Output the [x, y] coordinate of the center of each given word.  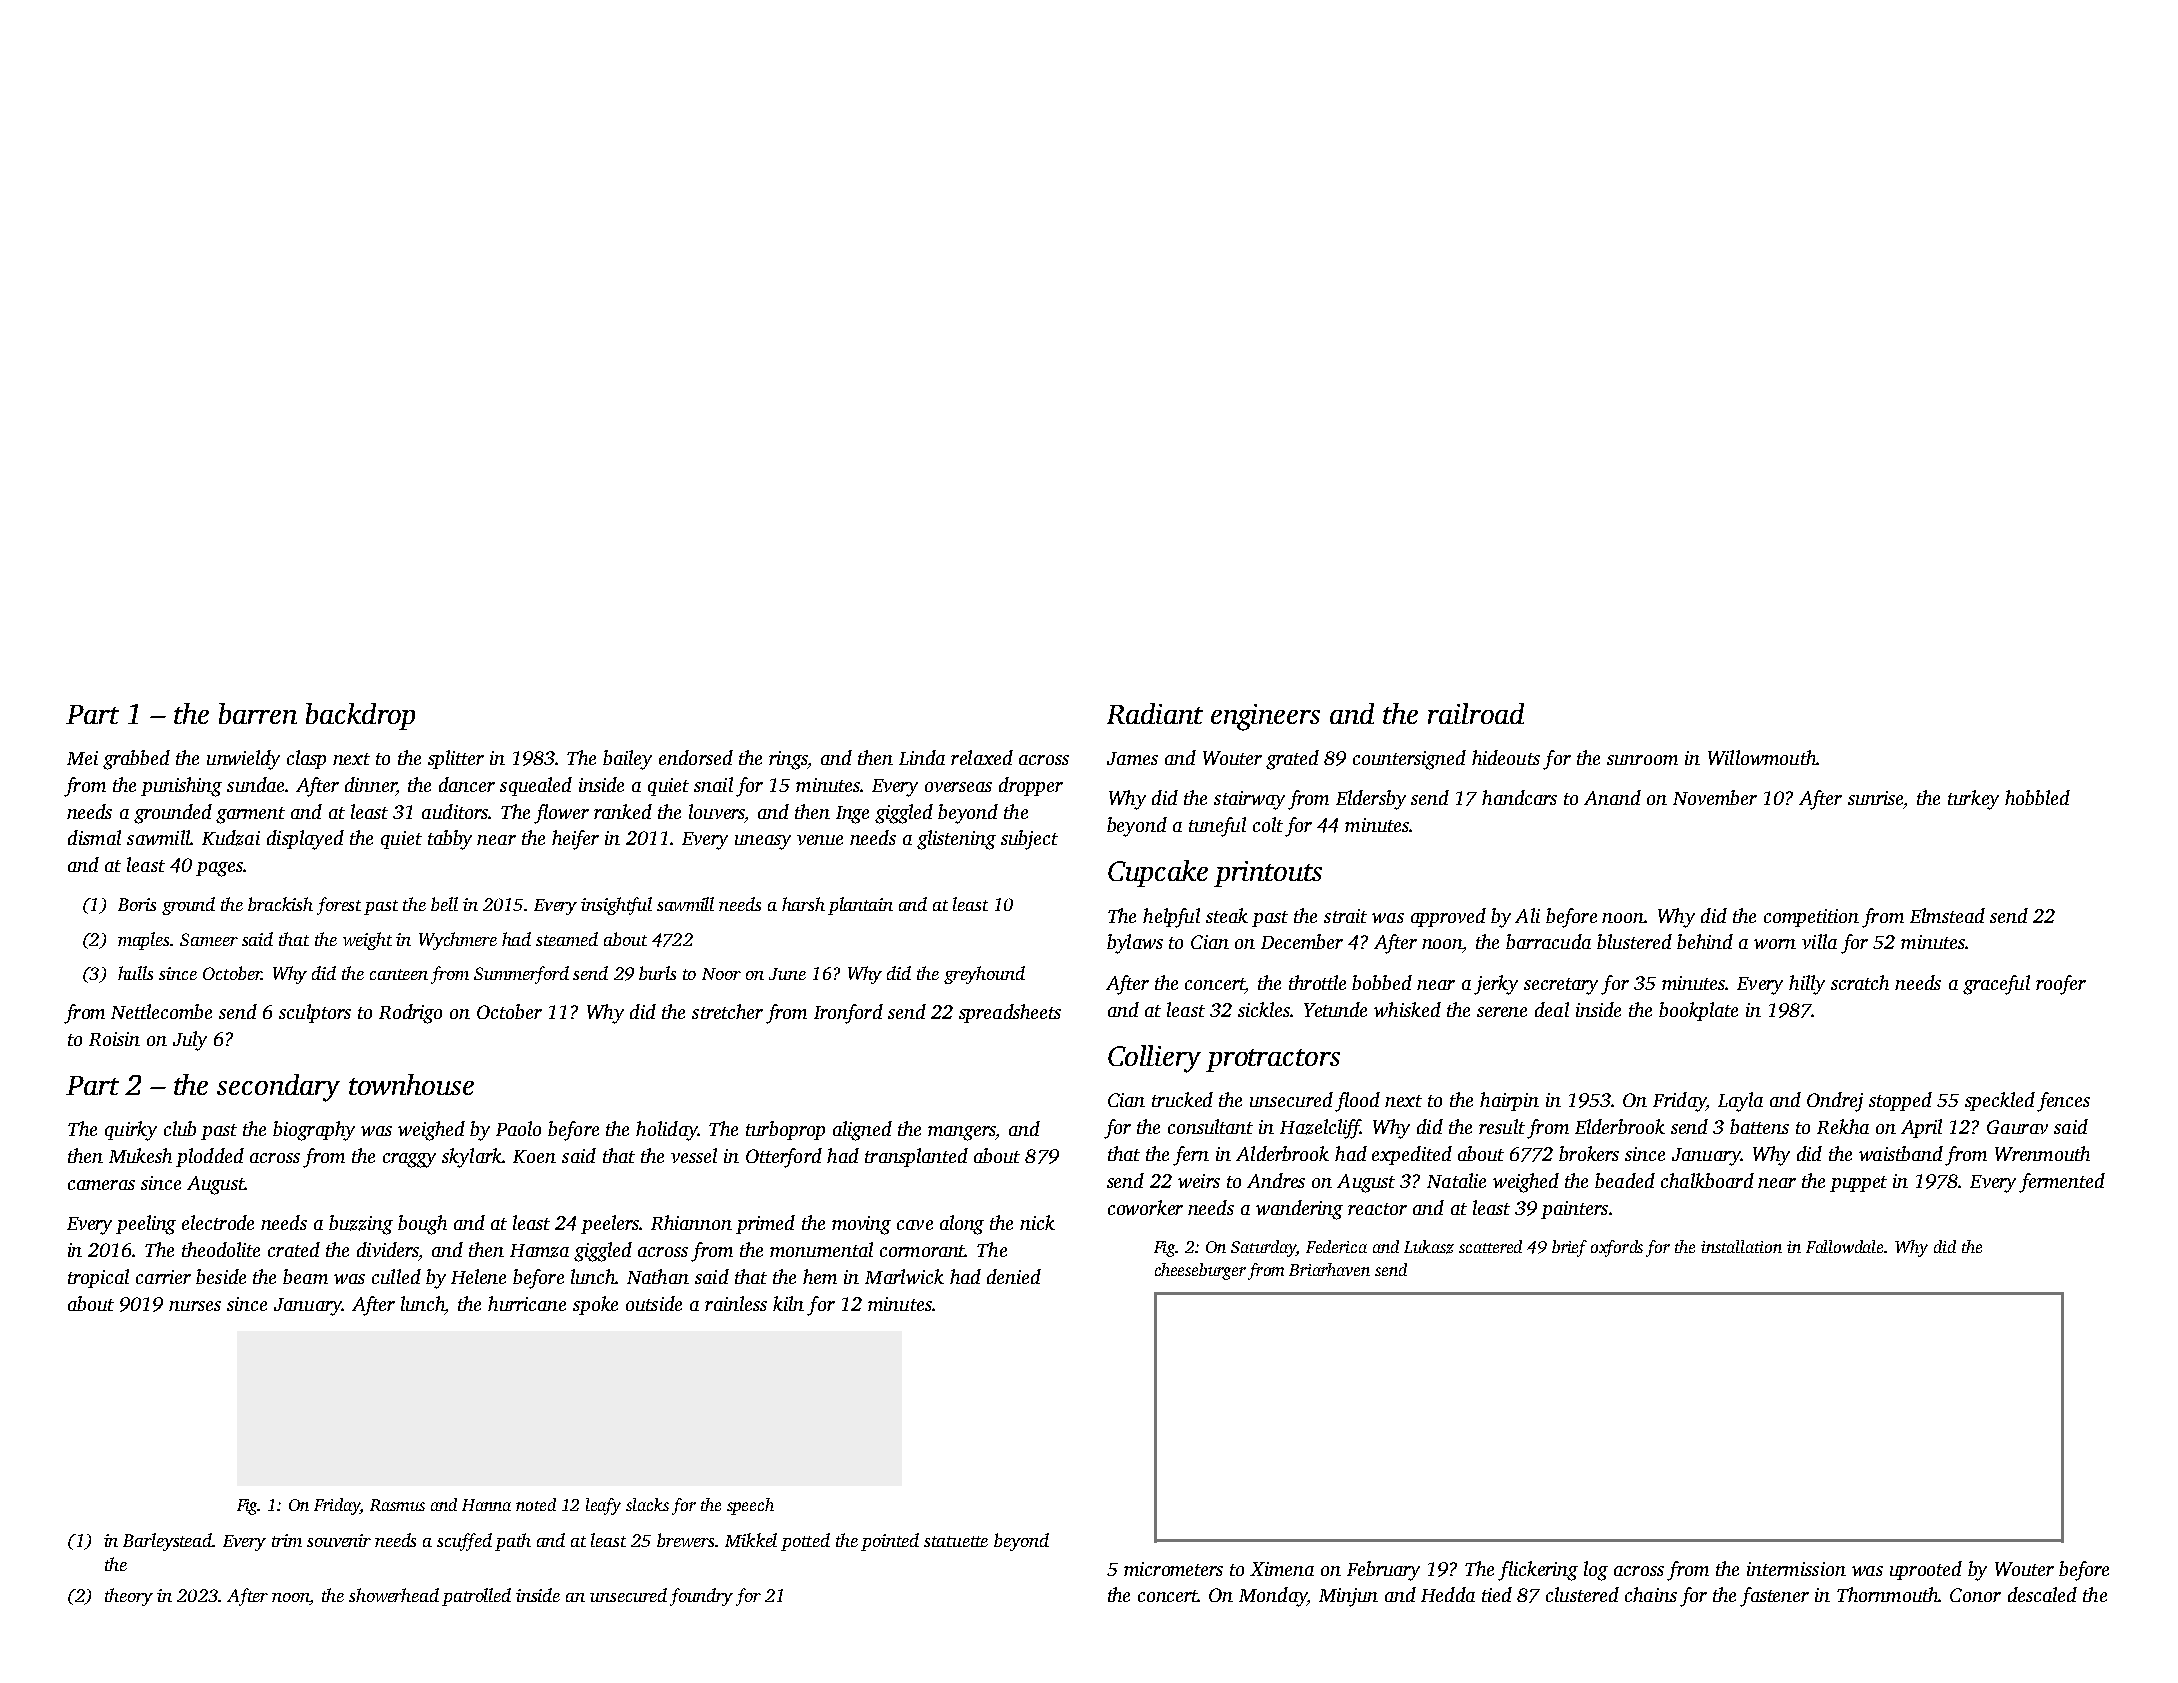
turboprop [785, 1130]
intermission [1796, 1569]
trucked [1182, 1099]
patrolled [476, 1597]
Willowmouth [1762, 757]
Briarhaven [1329, 1269]
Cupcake [1158, 873]
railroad [1476, 713]
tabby [450, 840]
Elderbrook [1620, 1126]
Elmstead [1947, 915]
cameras [101, 1185]
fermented [2062, 1183]
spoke [595, 1305]
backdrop [360, 716]
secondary [278, 1088]
